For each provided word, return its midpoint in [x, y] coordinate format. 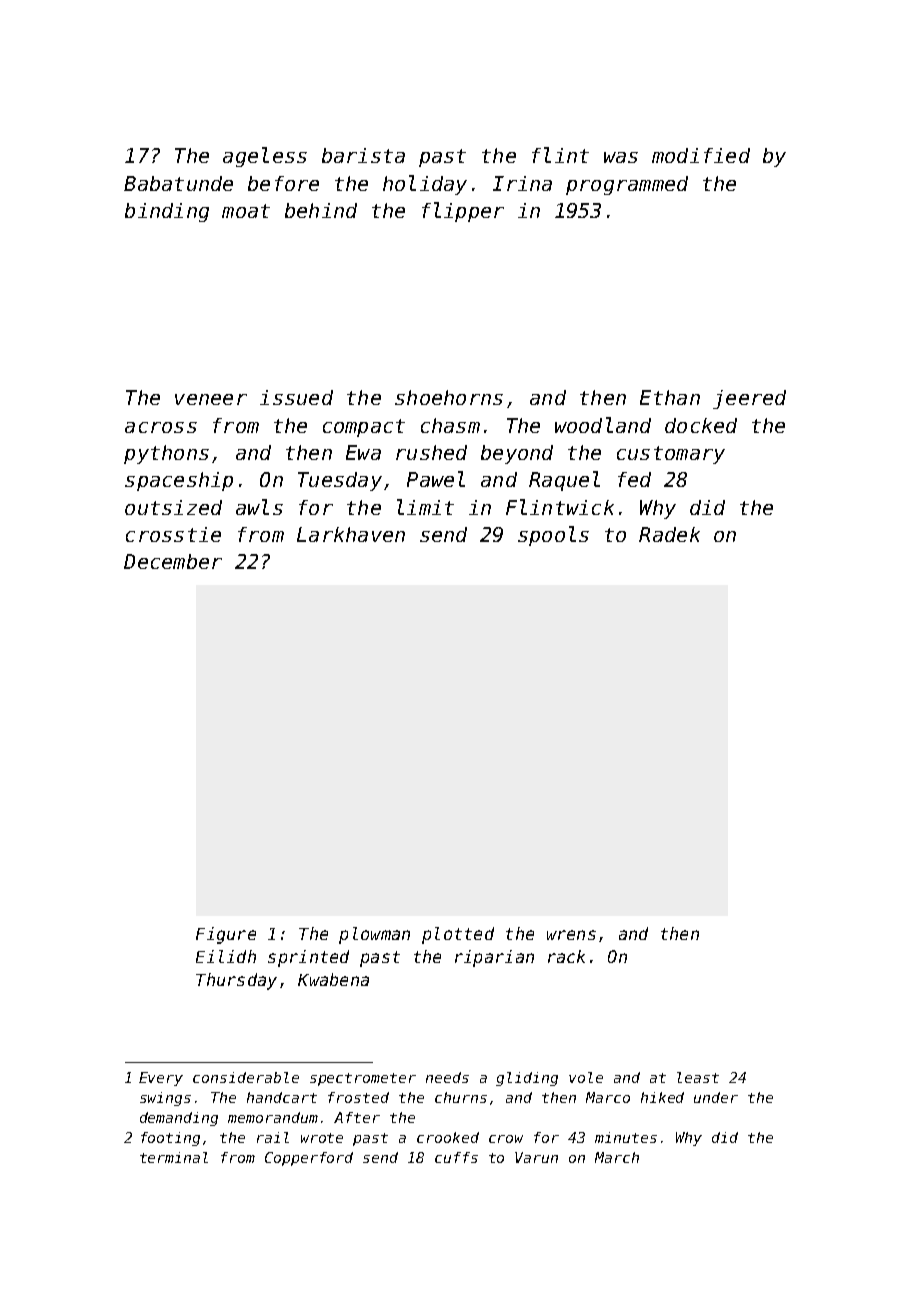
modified [701, 155]
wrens [571, 935]
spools [553, 536]
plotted [458, 935]
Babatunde [178, 183]
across [161, 427]
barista [363, 155]
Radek [669, 534]
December [173, 561]
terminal [174, 1157]
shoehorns [449, 397]
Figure [226, 935]
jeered [749, 399]
